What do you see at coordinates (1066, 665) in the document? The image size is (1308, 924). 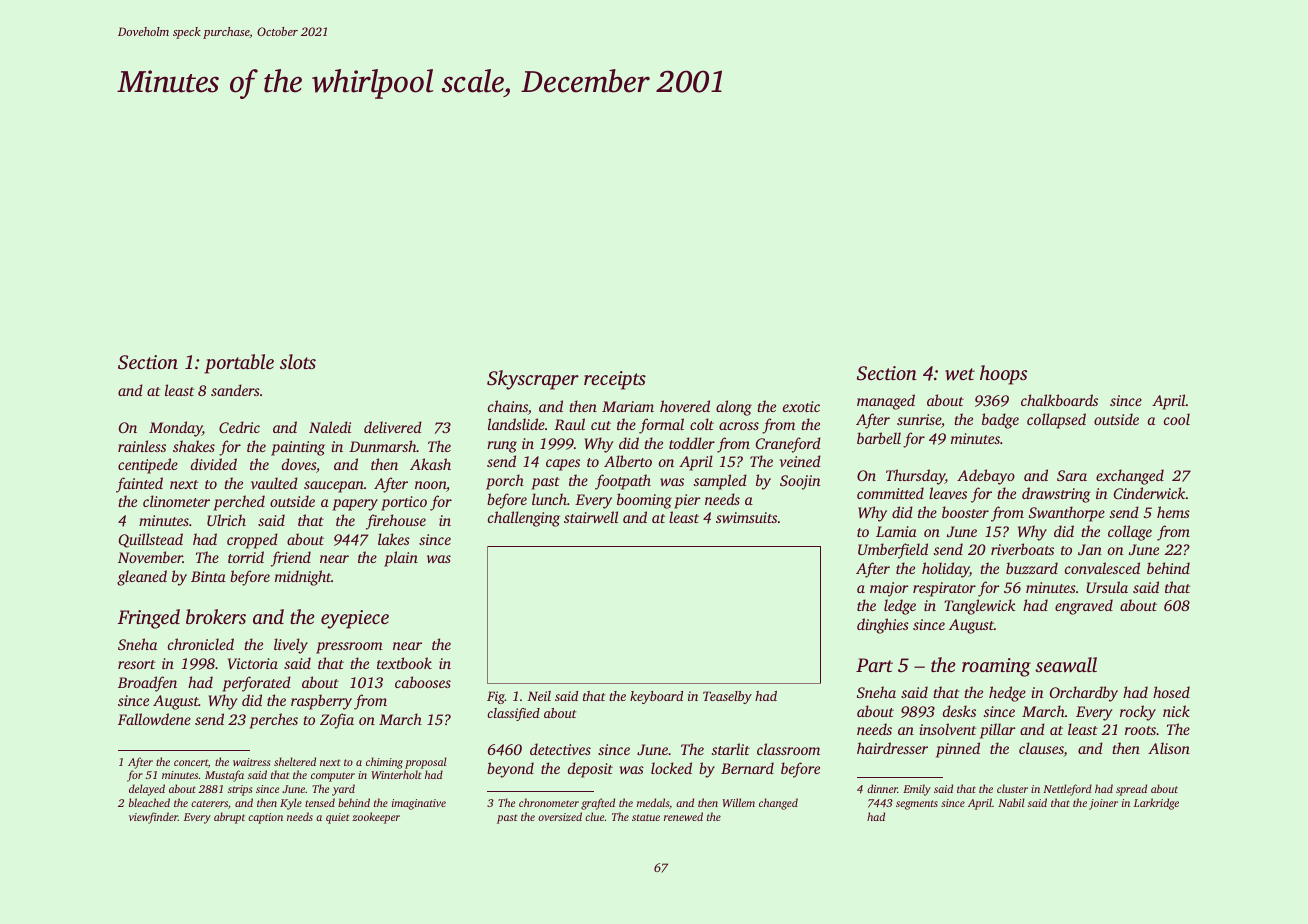 I see `seawall` at bounding box center [1066, 665].
